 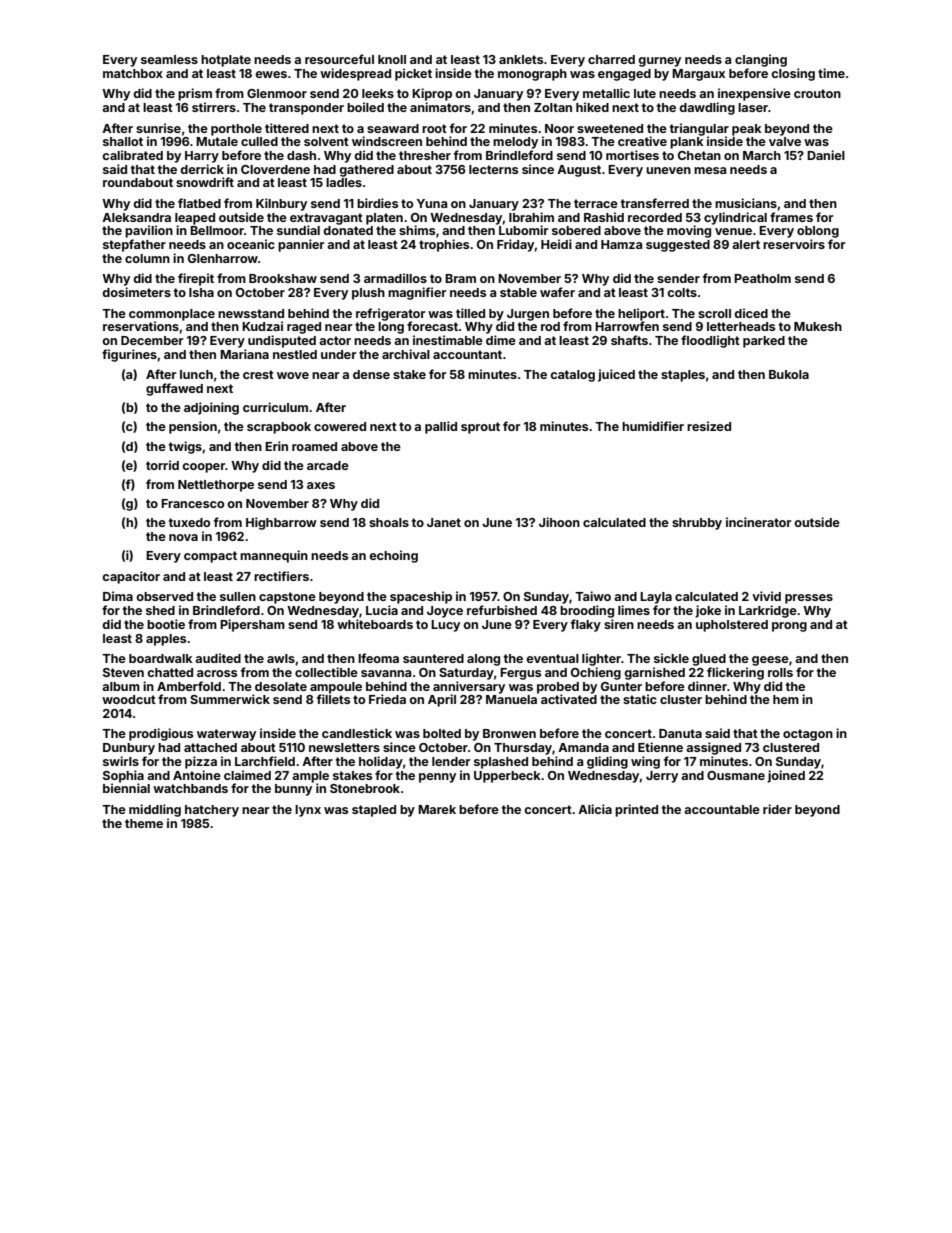 What do you see at coordinates (144, 823) in the page?
I see `theme` at bounding box center [144, 823].
